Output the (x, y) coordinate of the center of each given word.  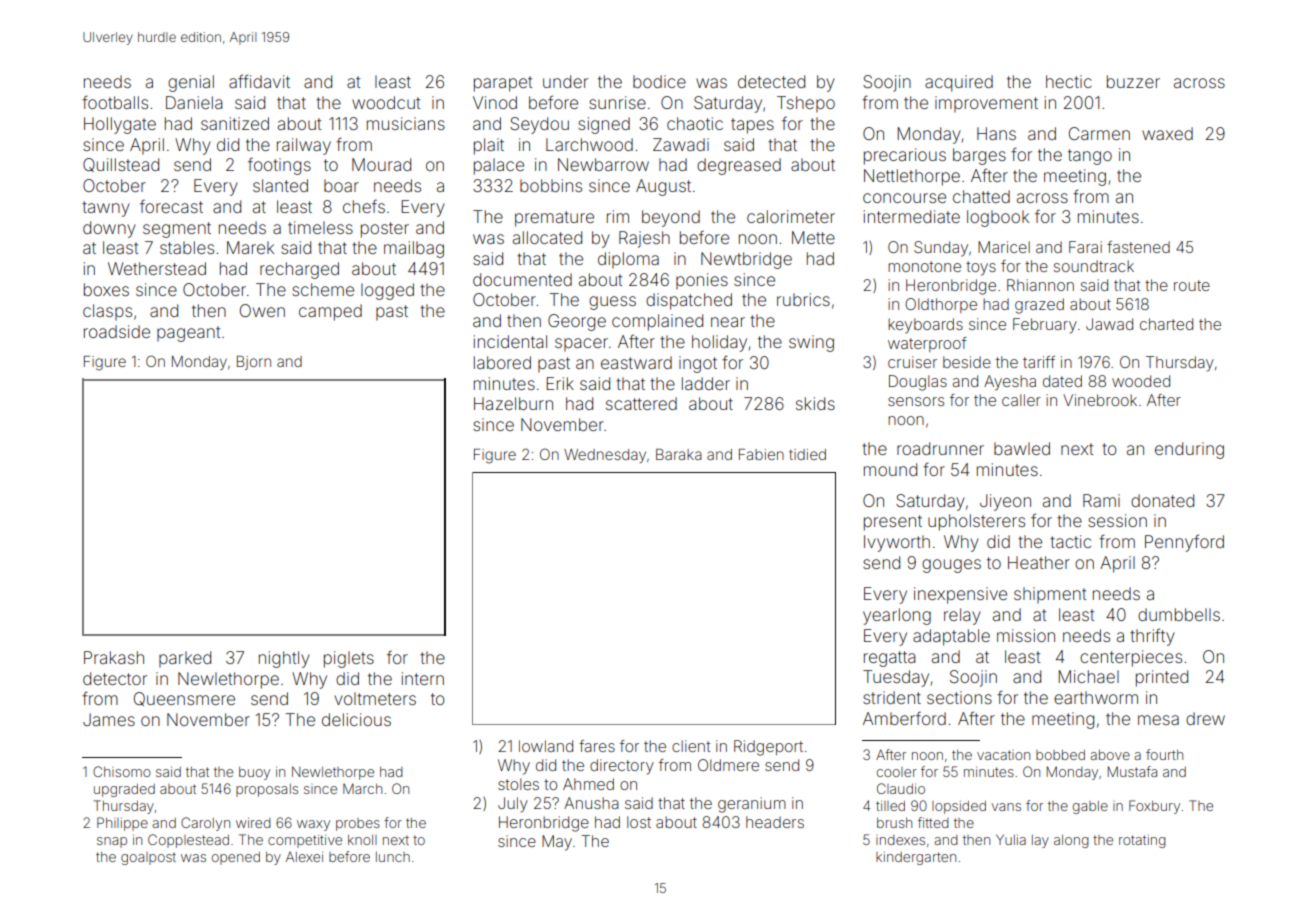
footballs (115, 102)
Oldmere (728, 765)
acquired (959, 83)
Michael (1088, 676)
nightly (284, 659)
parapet (503, 84)
